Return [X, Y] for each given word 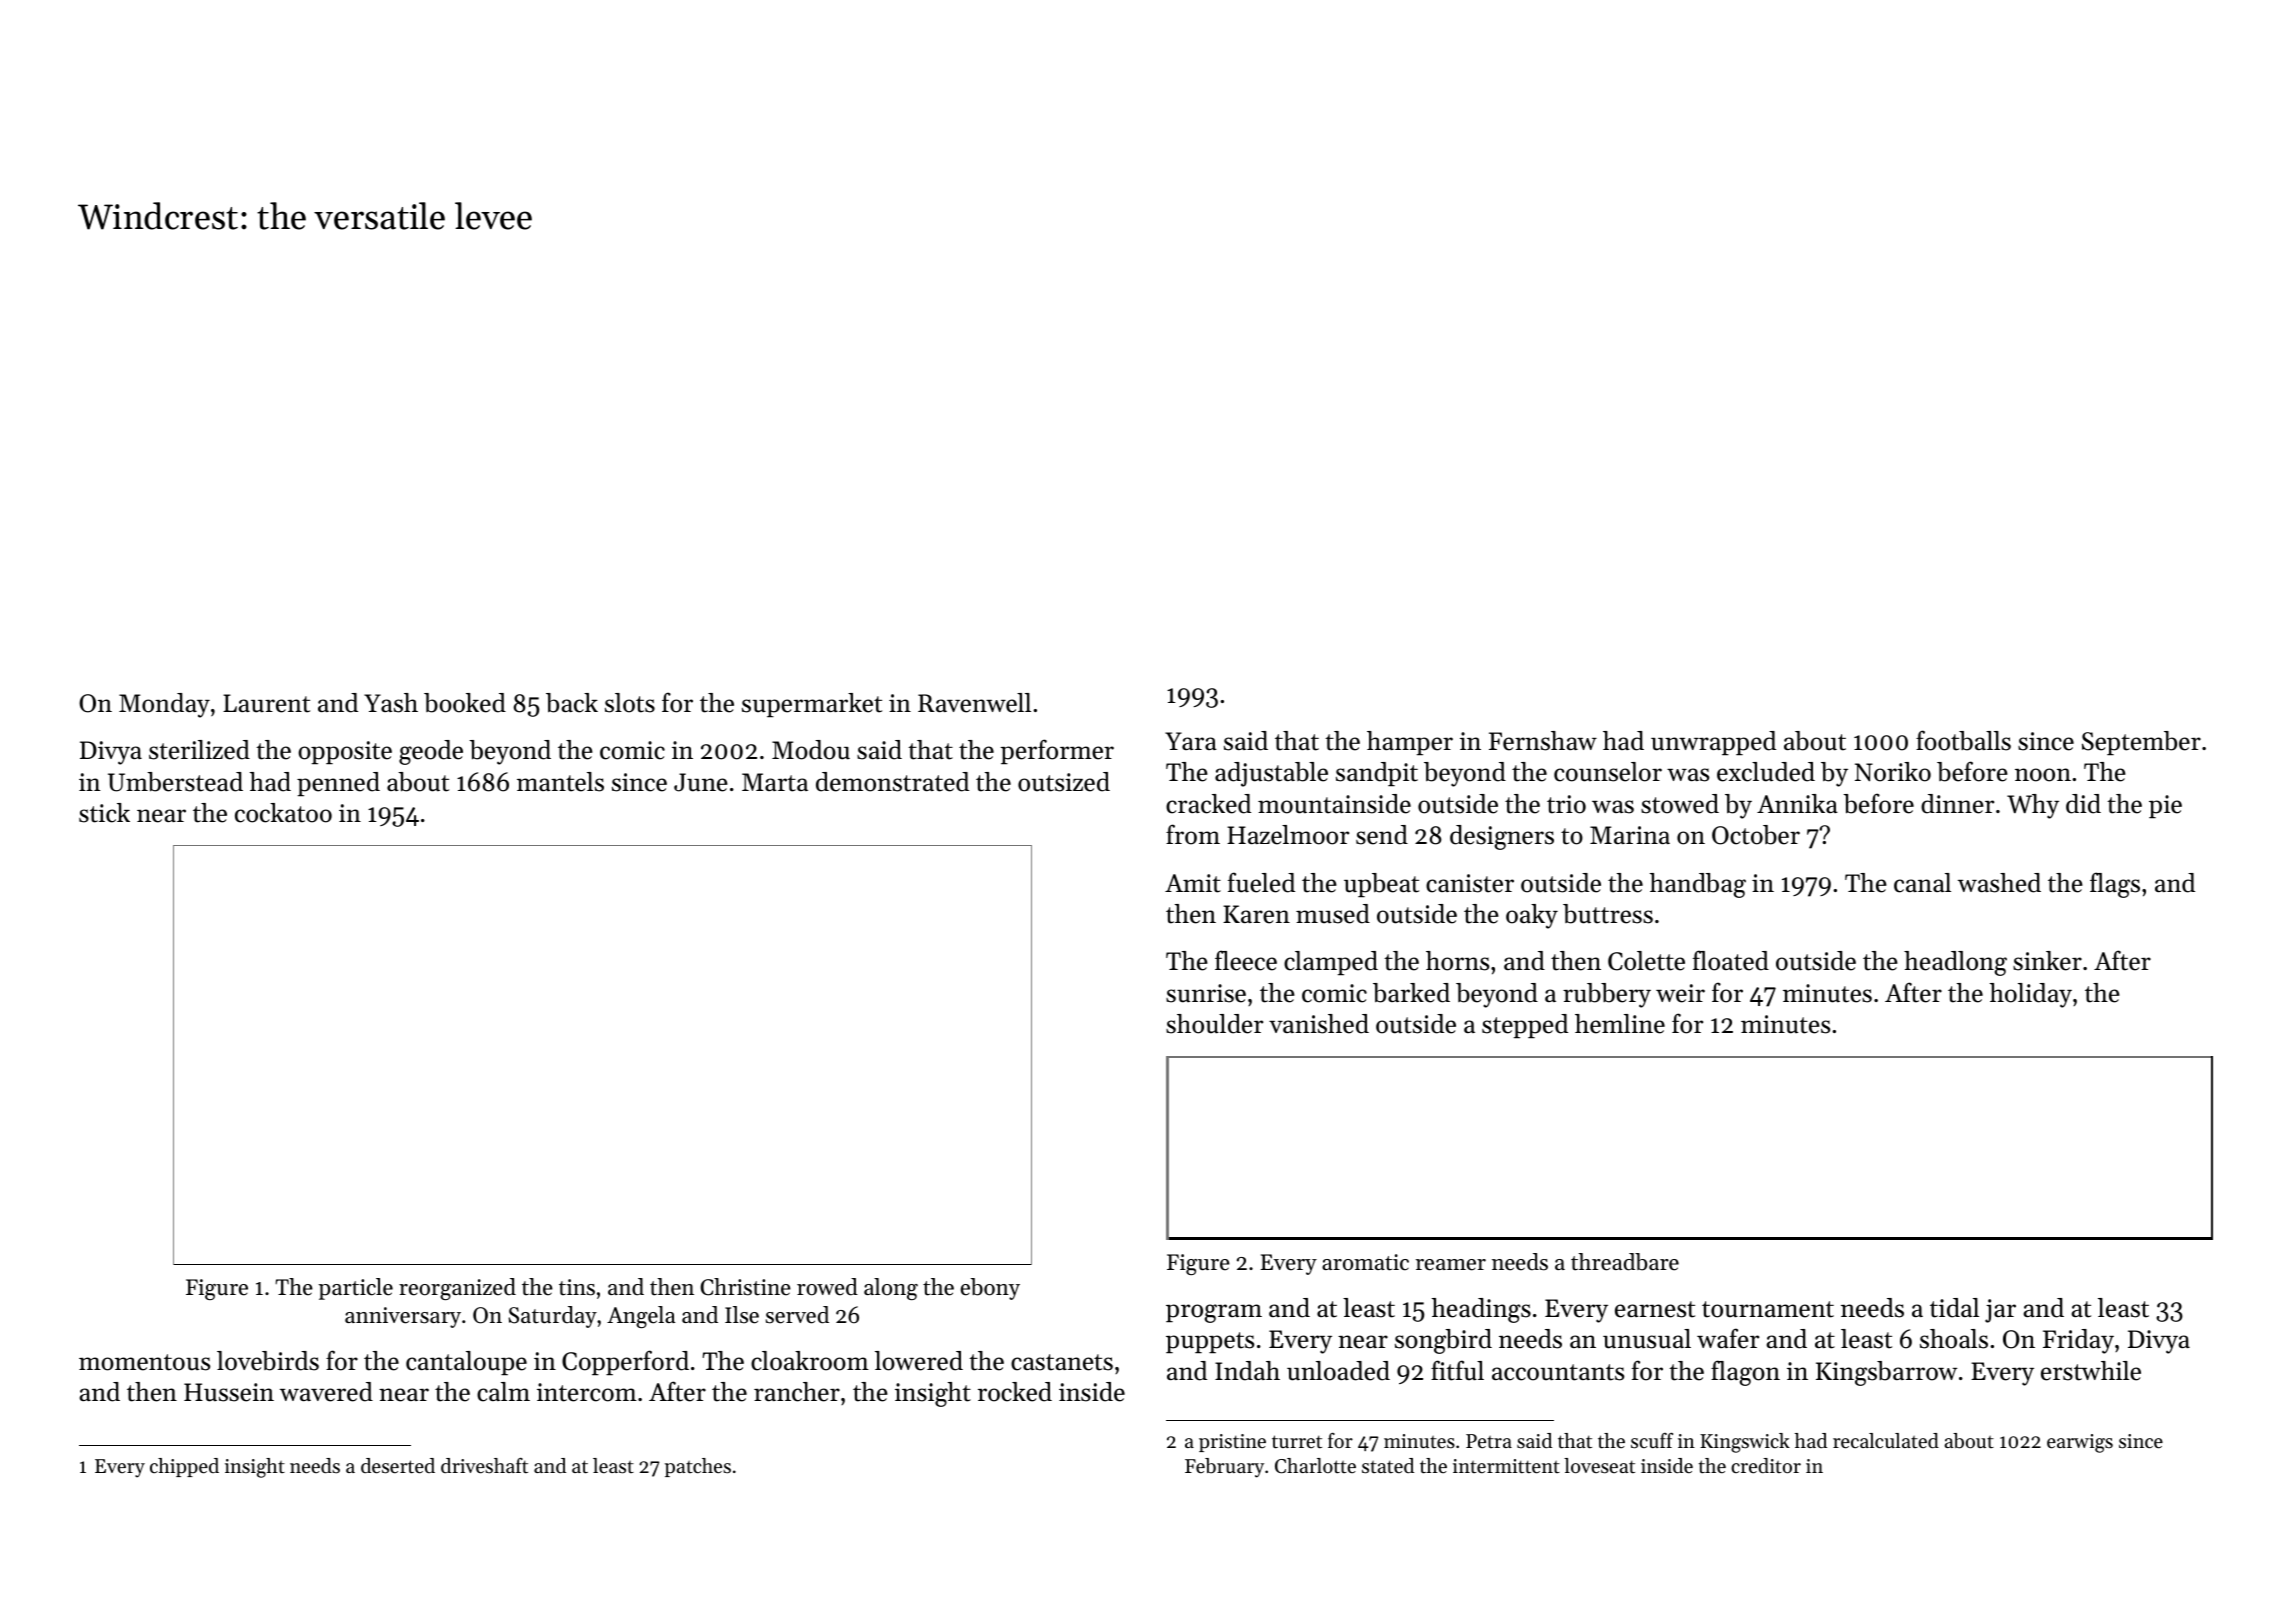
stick [104, 813]
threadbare [1625, 1262]
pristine [1232, 1443]
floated [1731, 960]
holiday [2031, 995]
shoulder [1214, 1024]
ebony [990, 1289]
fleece [1246, 960]
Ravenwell [974, 703]
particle [355, 1289]
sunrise [1206, 993]
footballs [1963, 740]
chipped [184, 1467]
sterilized [199, 750]
